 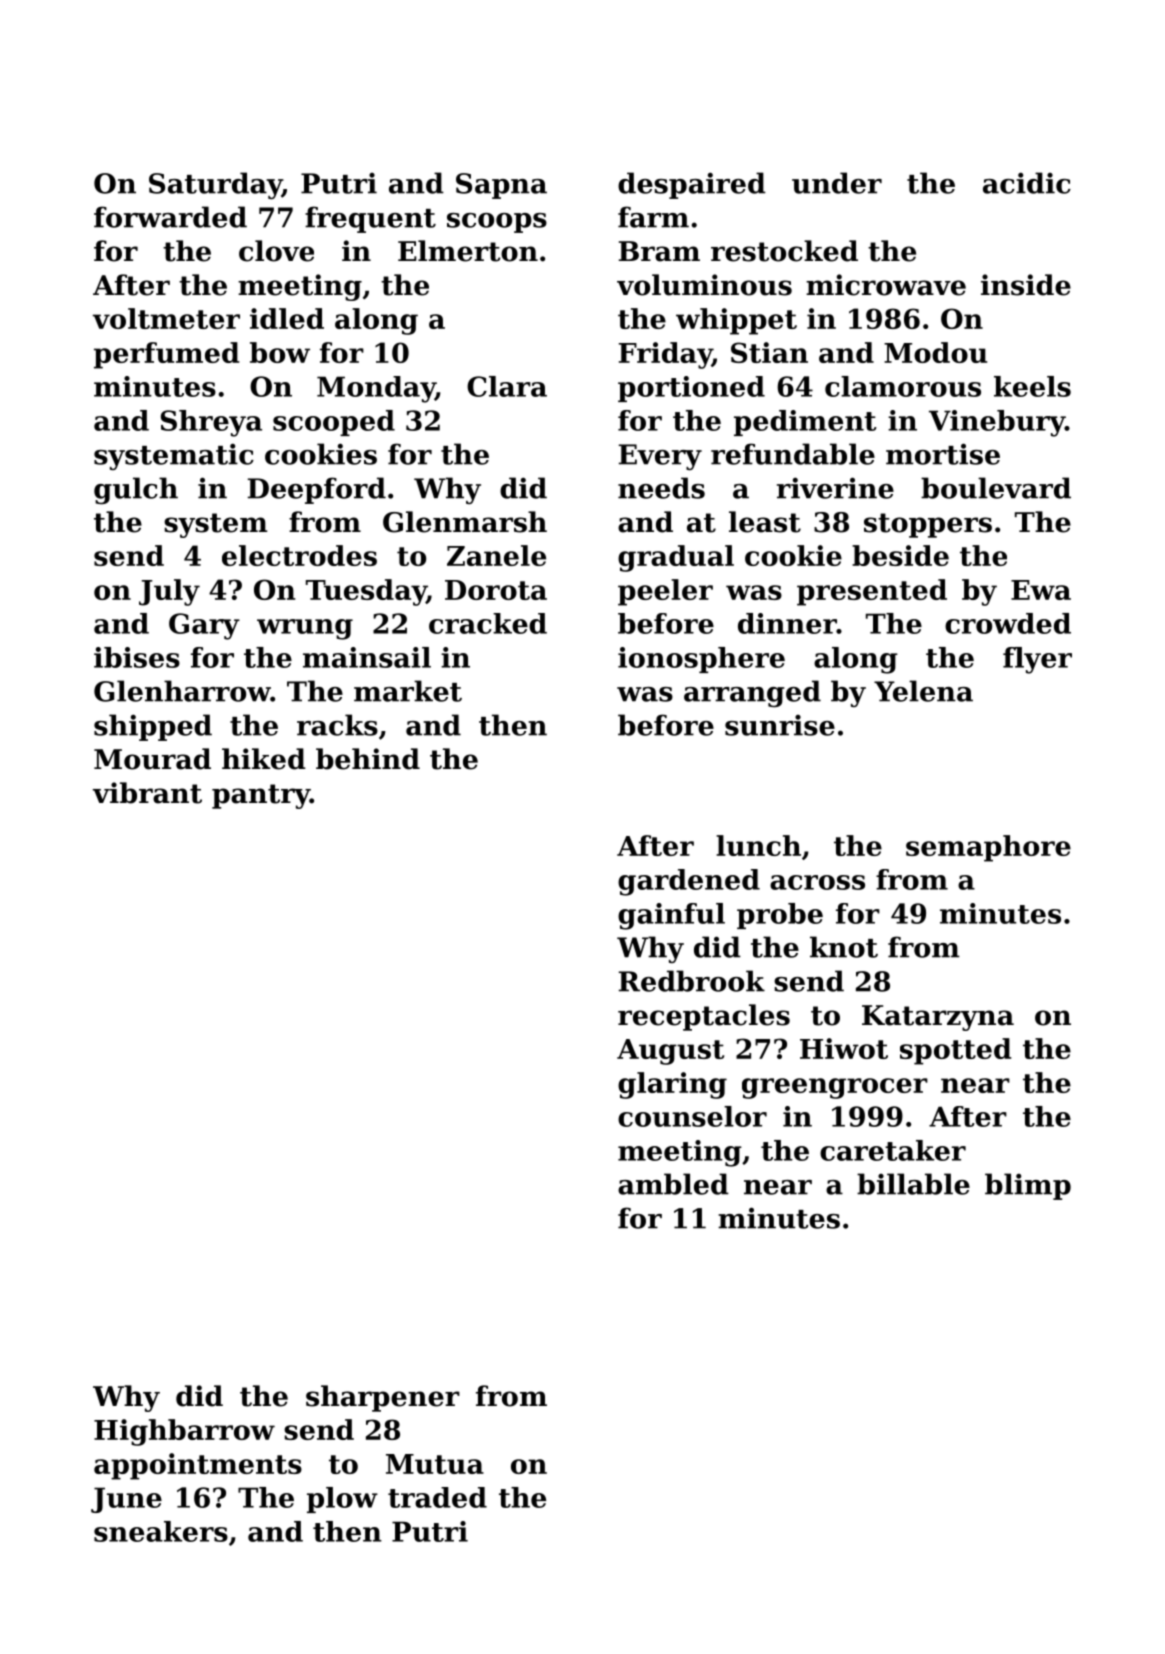 I want to click on arranged, so click(x=752, y=693).
